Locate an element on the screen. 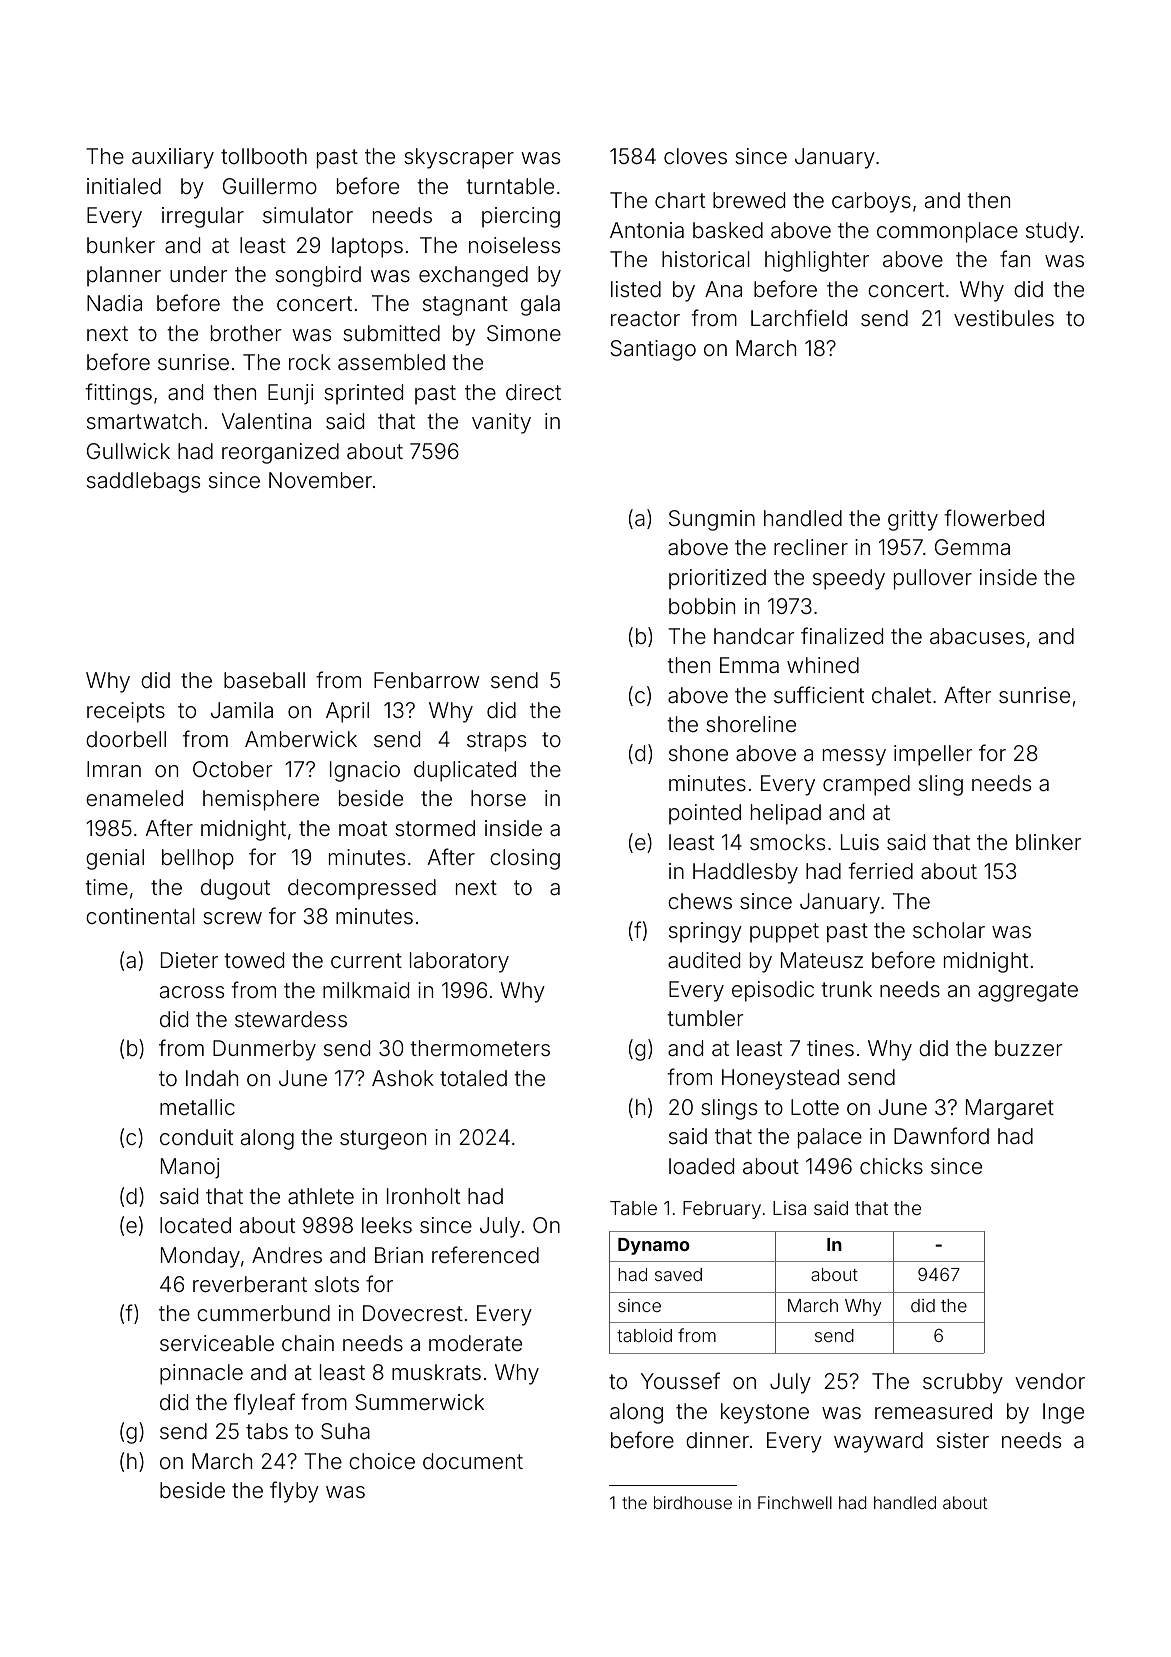 This screenshot has height=1657, width=1171. bobbin is located at coordinates (702, 606).
